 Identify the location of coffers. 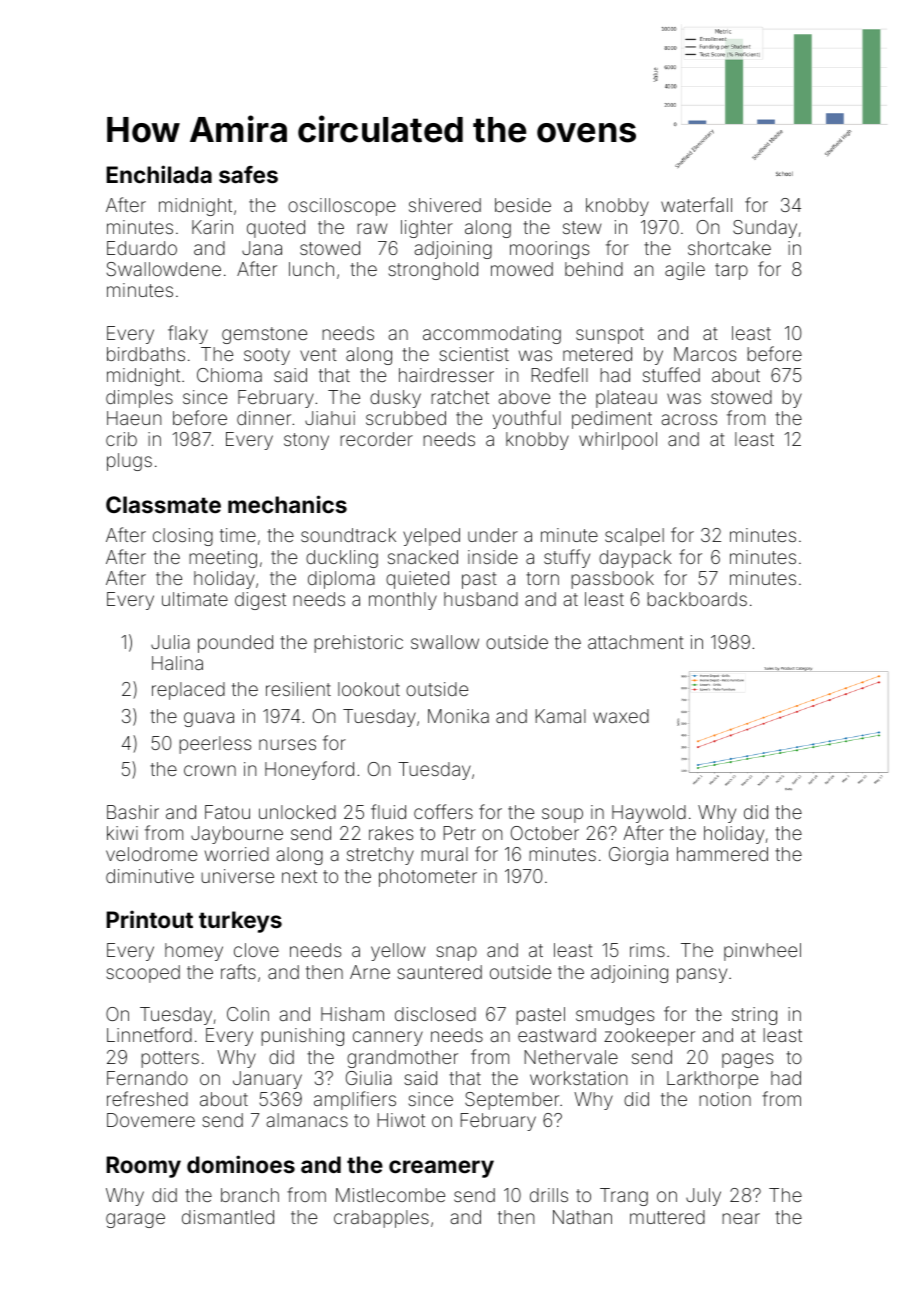
(443, 811).
